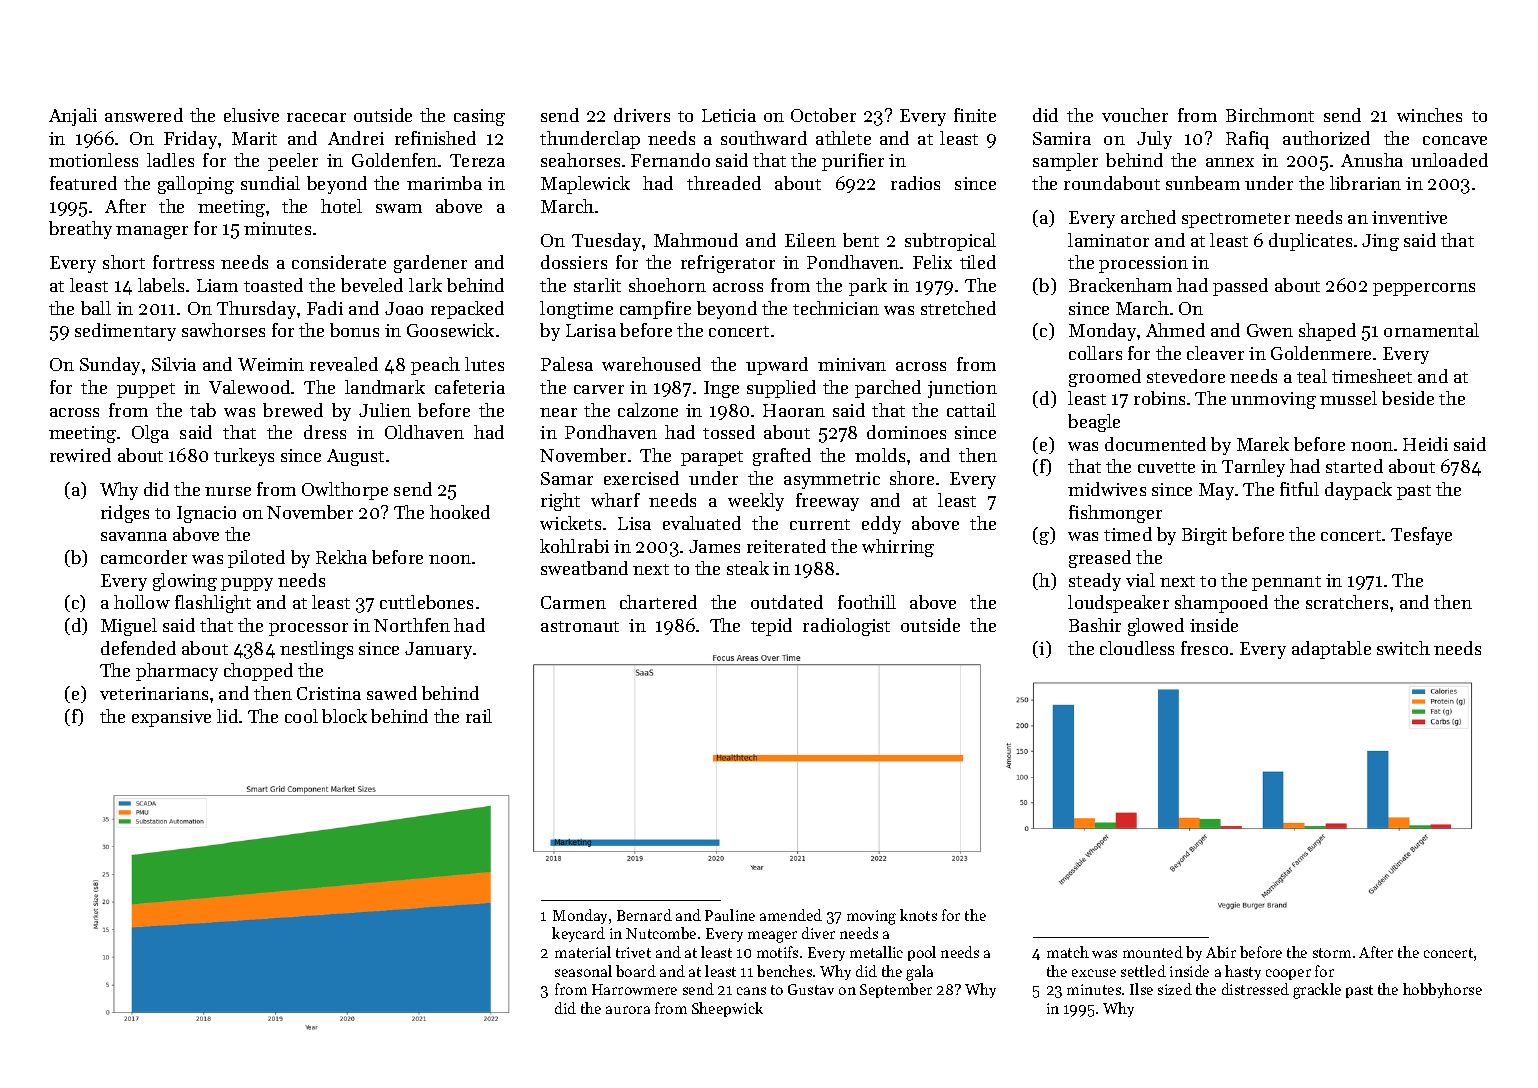 Image resolution: width=1538 pixels, height=1088 pixels. I want to click on radios, so click(915, 183).
